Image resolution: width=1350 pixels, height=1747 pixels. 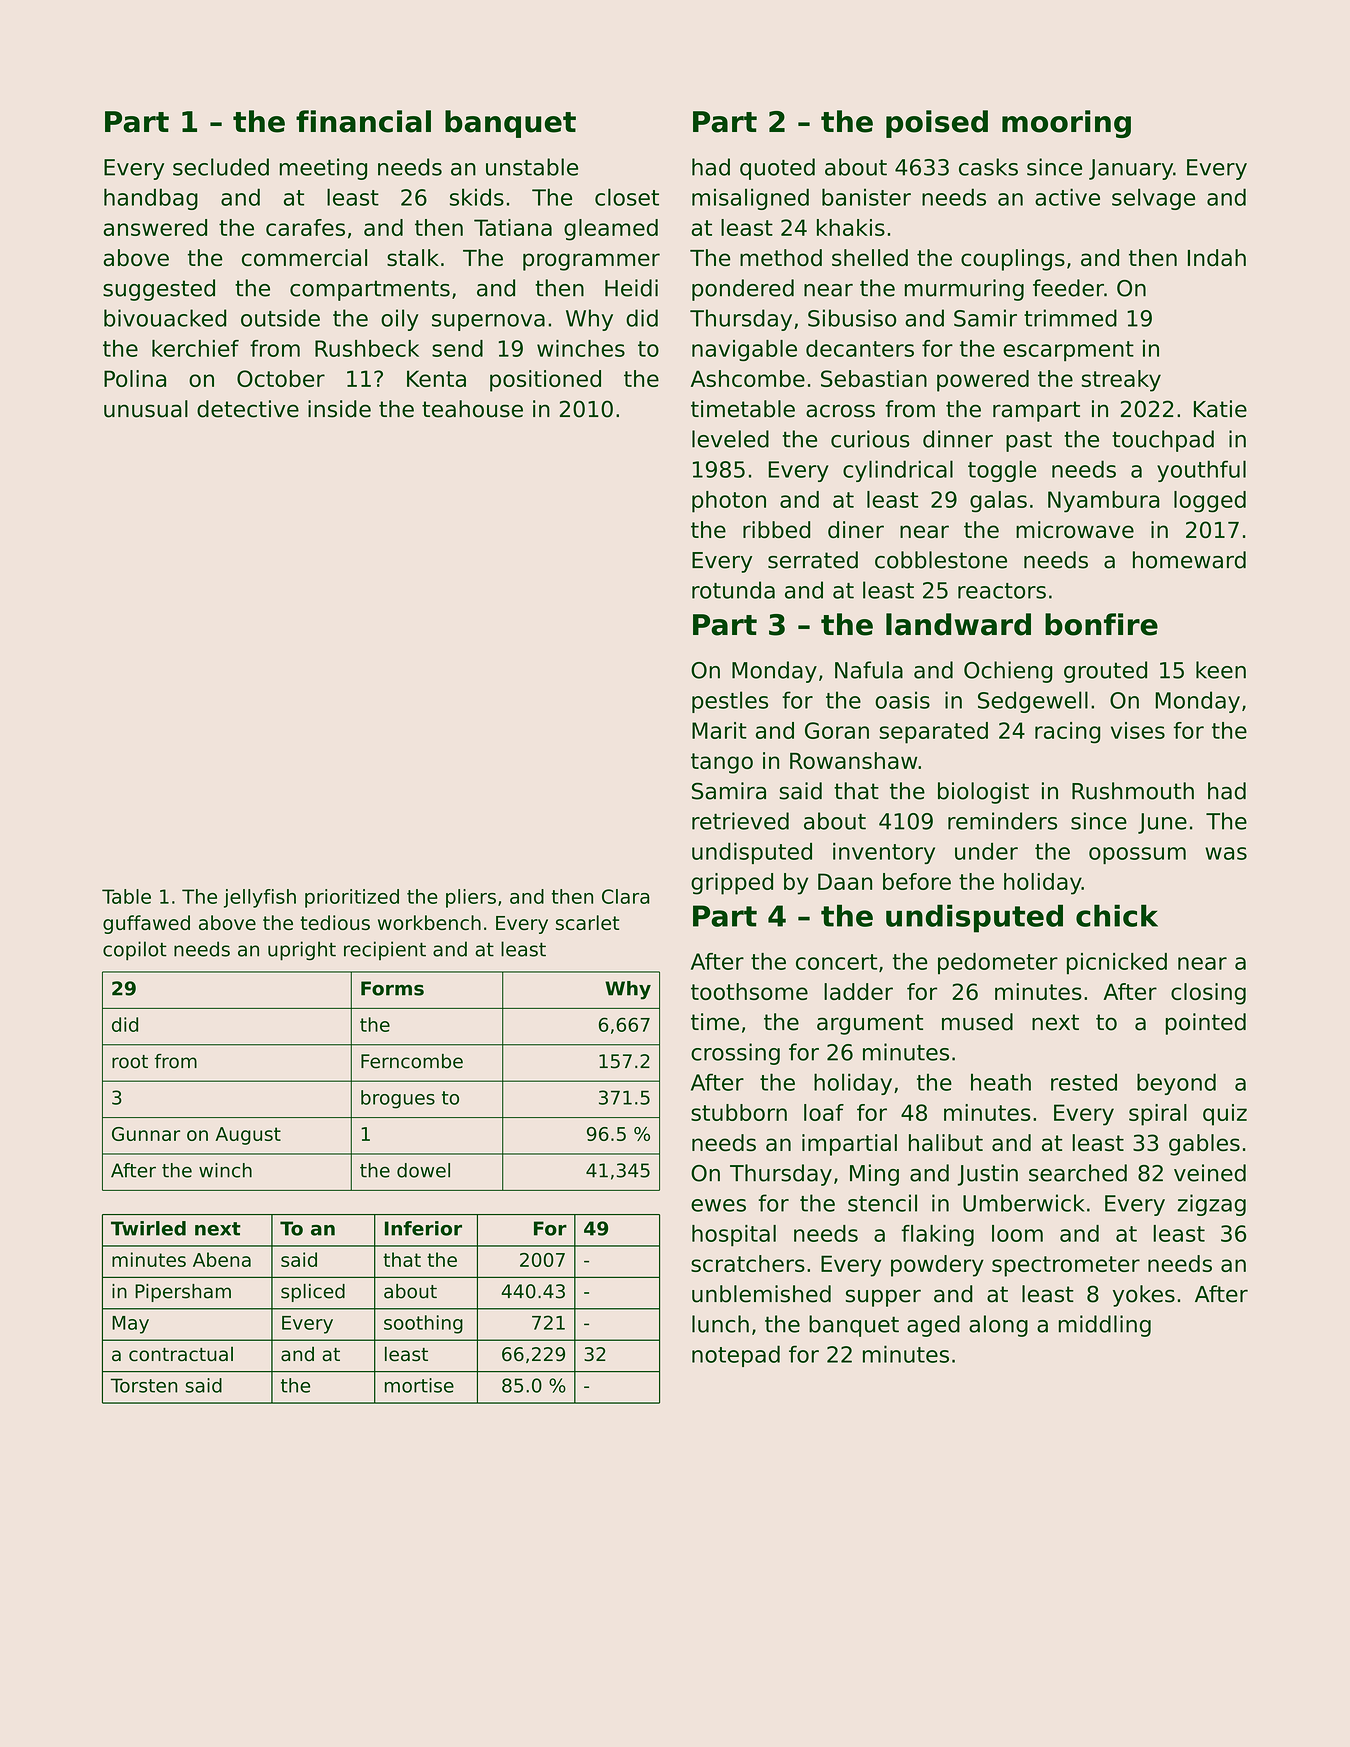 I want to click on detective, so click(x=248, y=409).
